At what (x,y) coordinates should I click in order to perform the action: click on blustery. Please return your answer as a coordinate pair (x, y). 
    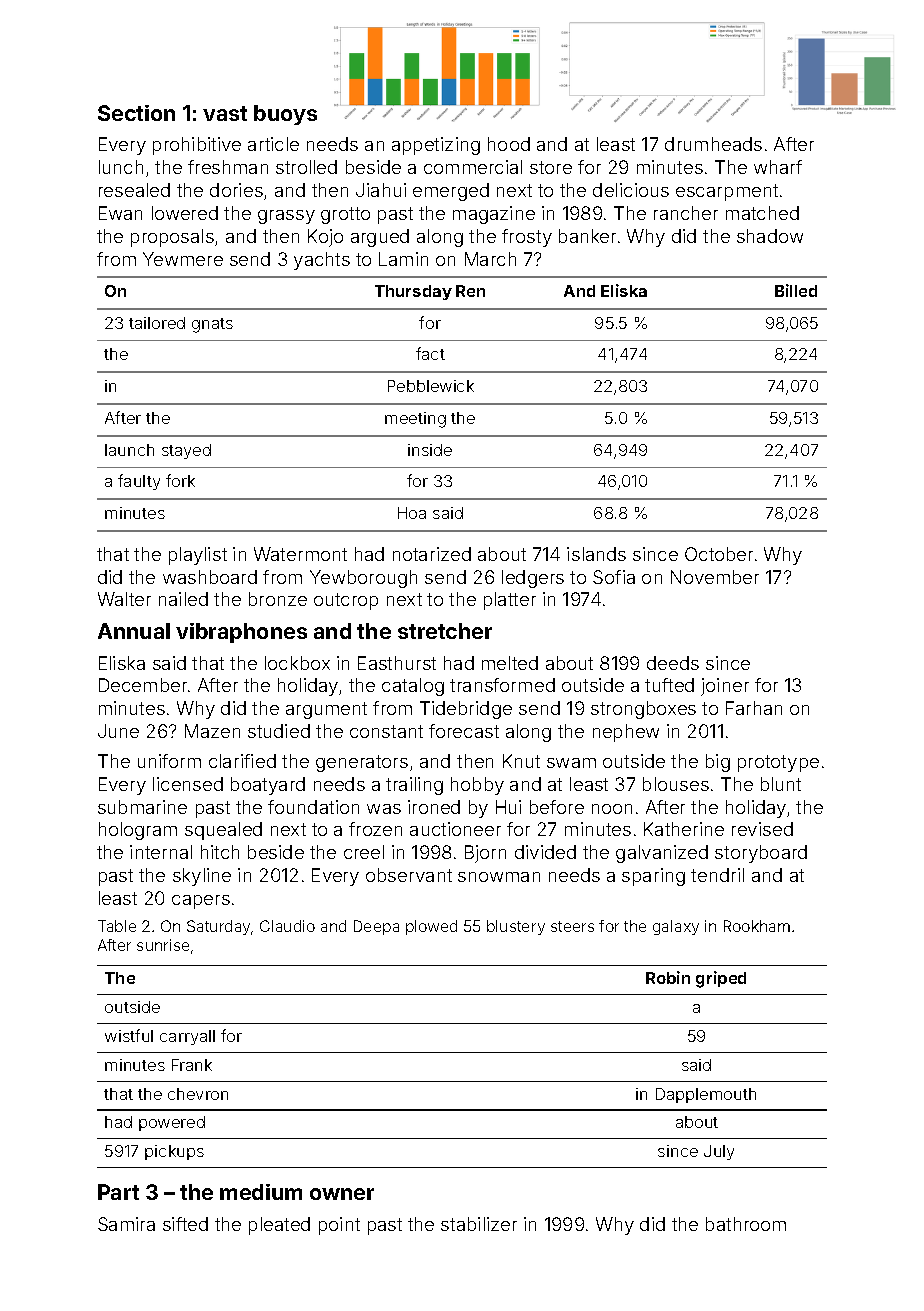
    Looking at the image, I should click on (516, 927).
